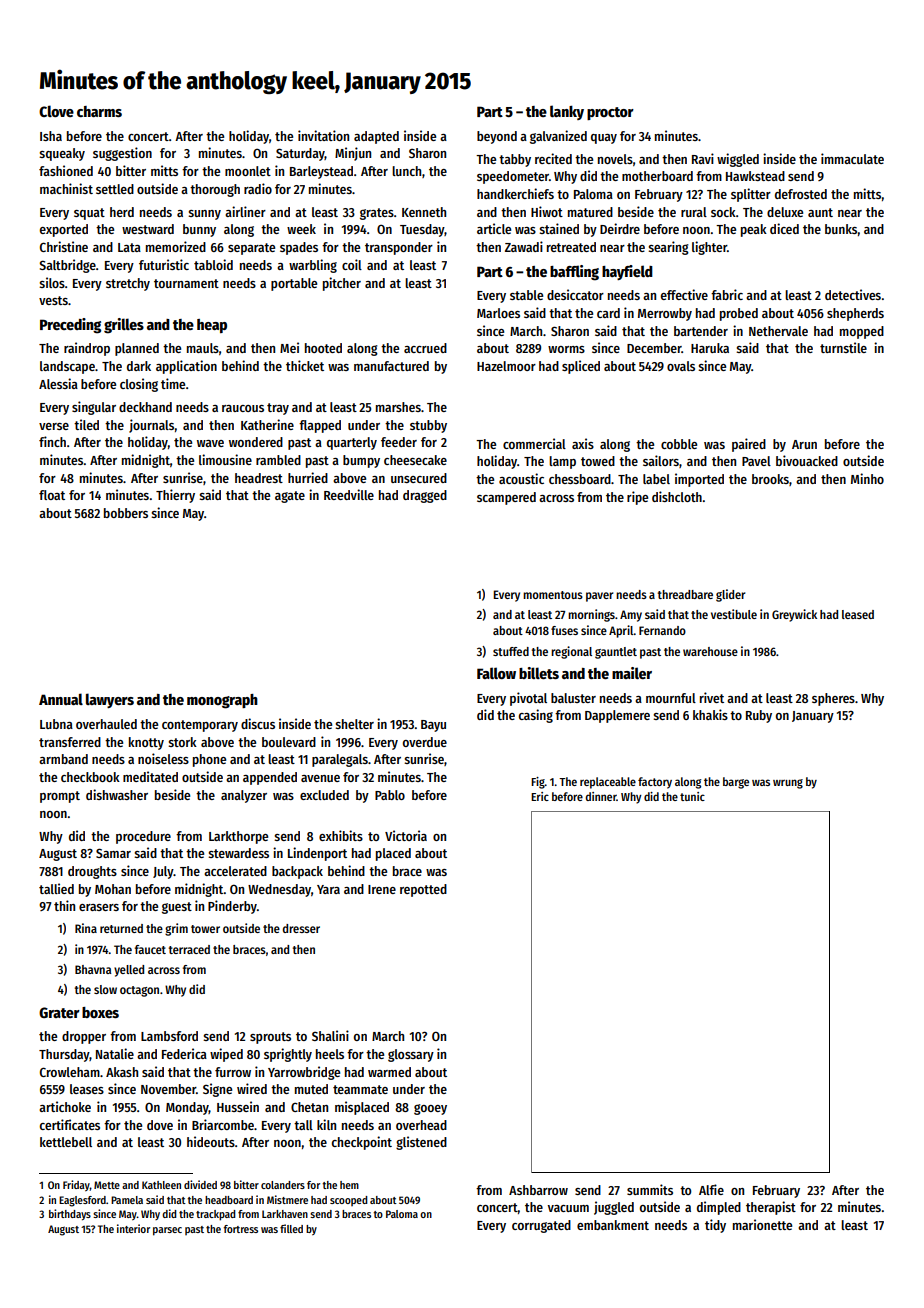 The width and height of the document is (924, 1308). What do you see at coordinates (731, 595) in the document?
I see `glider` at bounding box center [731, 595].
